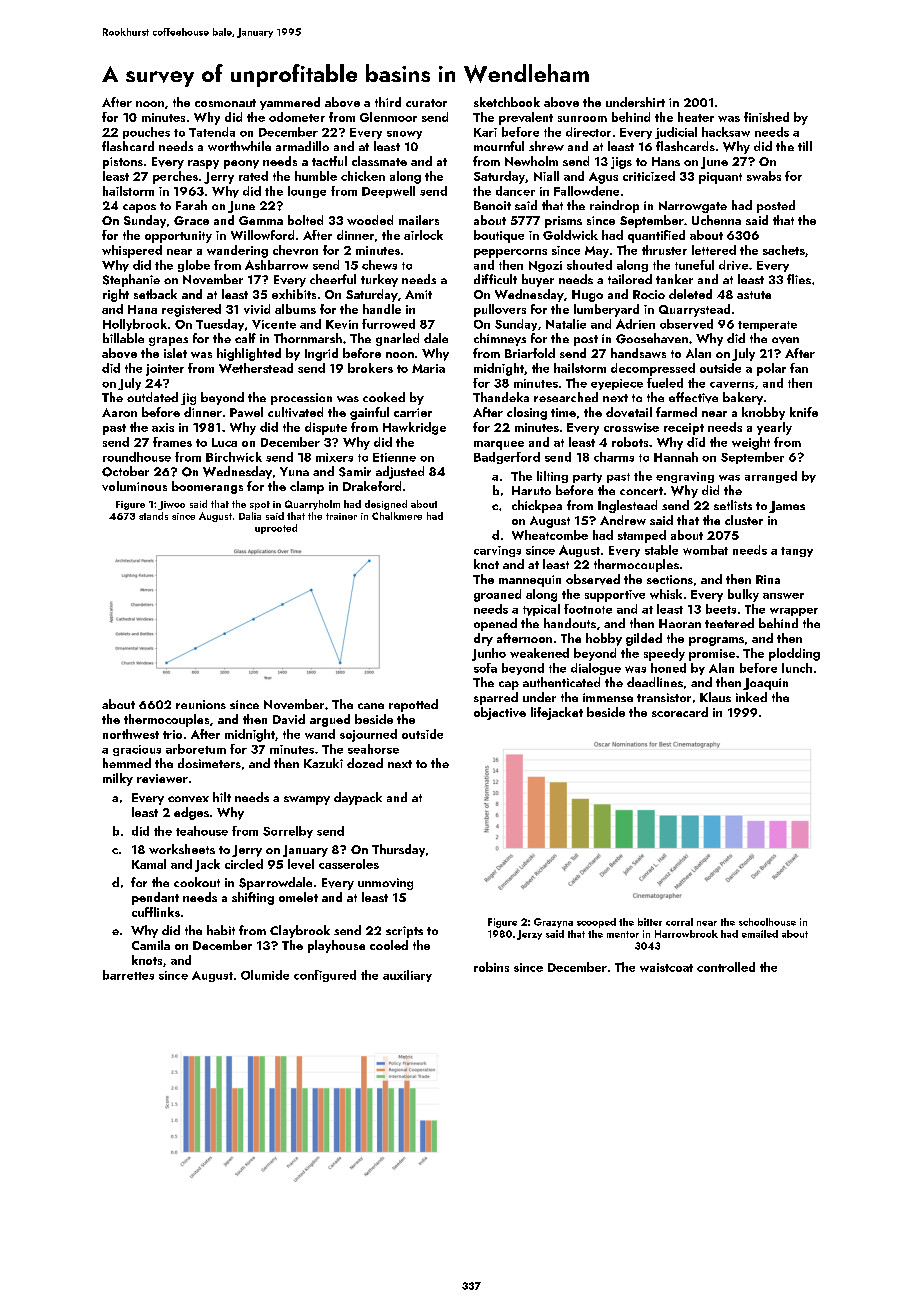  I want to click on deleted, so click(690, 294).
